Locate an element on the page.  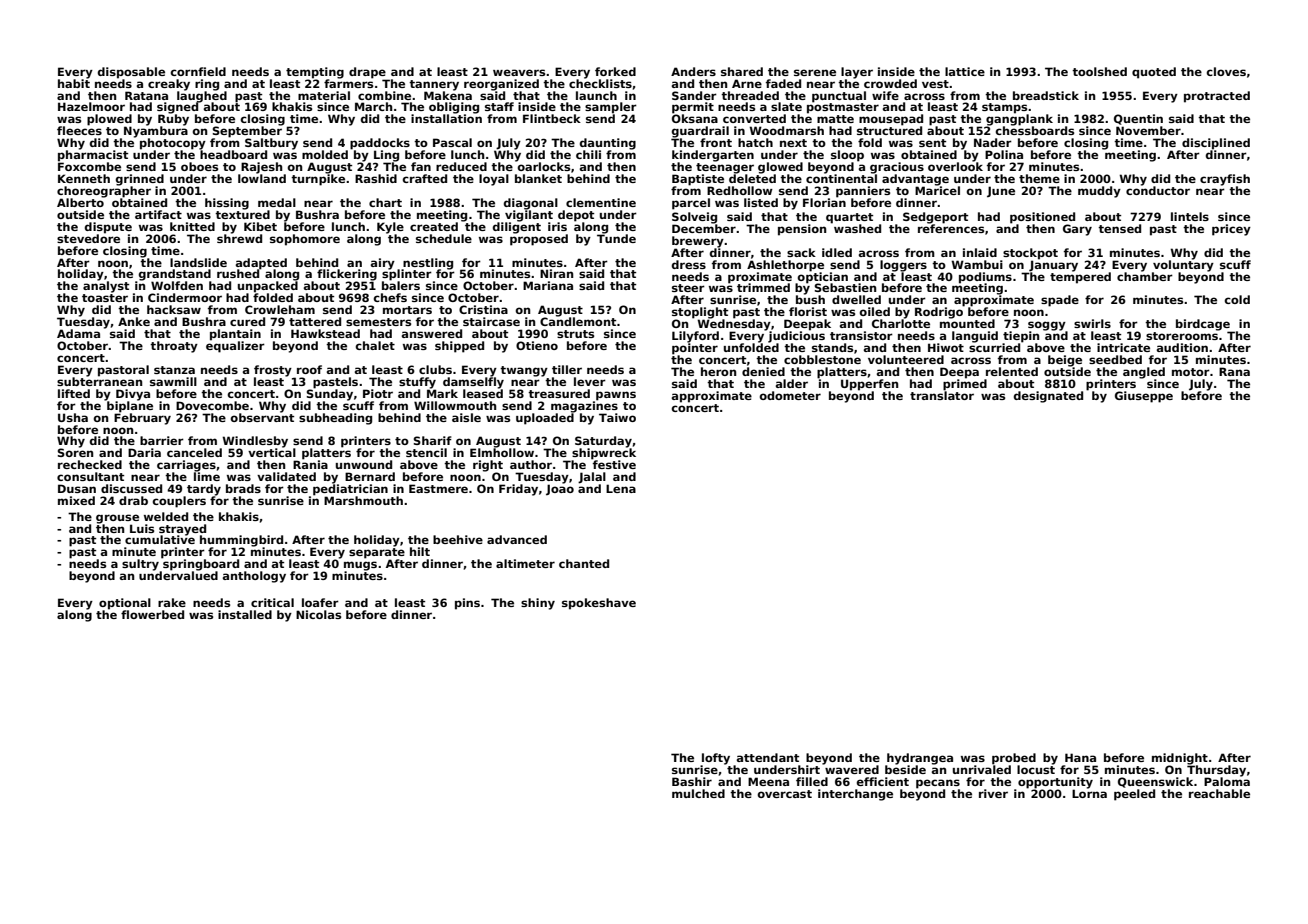
medal is located at coordinates (277, 202).
